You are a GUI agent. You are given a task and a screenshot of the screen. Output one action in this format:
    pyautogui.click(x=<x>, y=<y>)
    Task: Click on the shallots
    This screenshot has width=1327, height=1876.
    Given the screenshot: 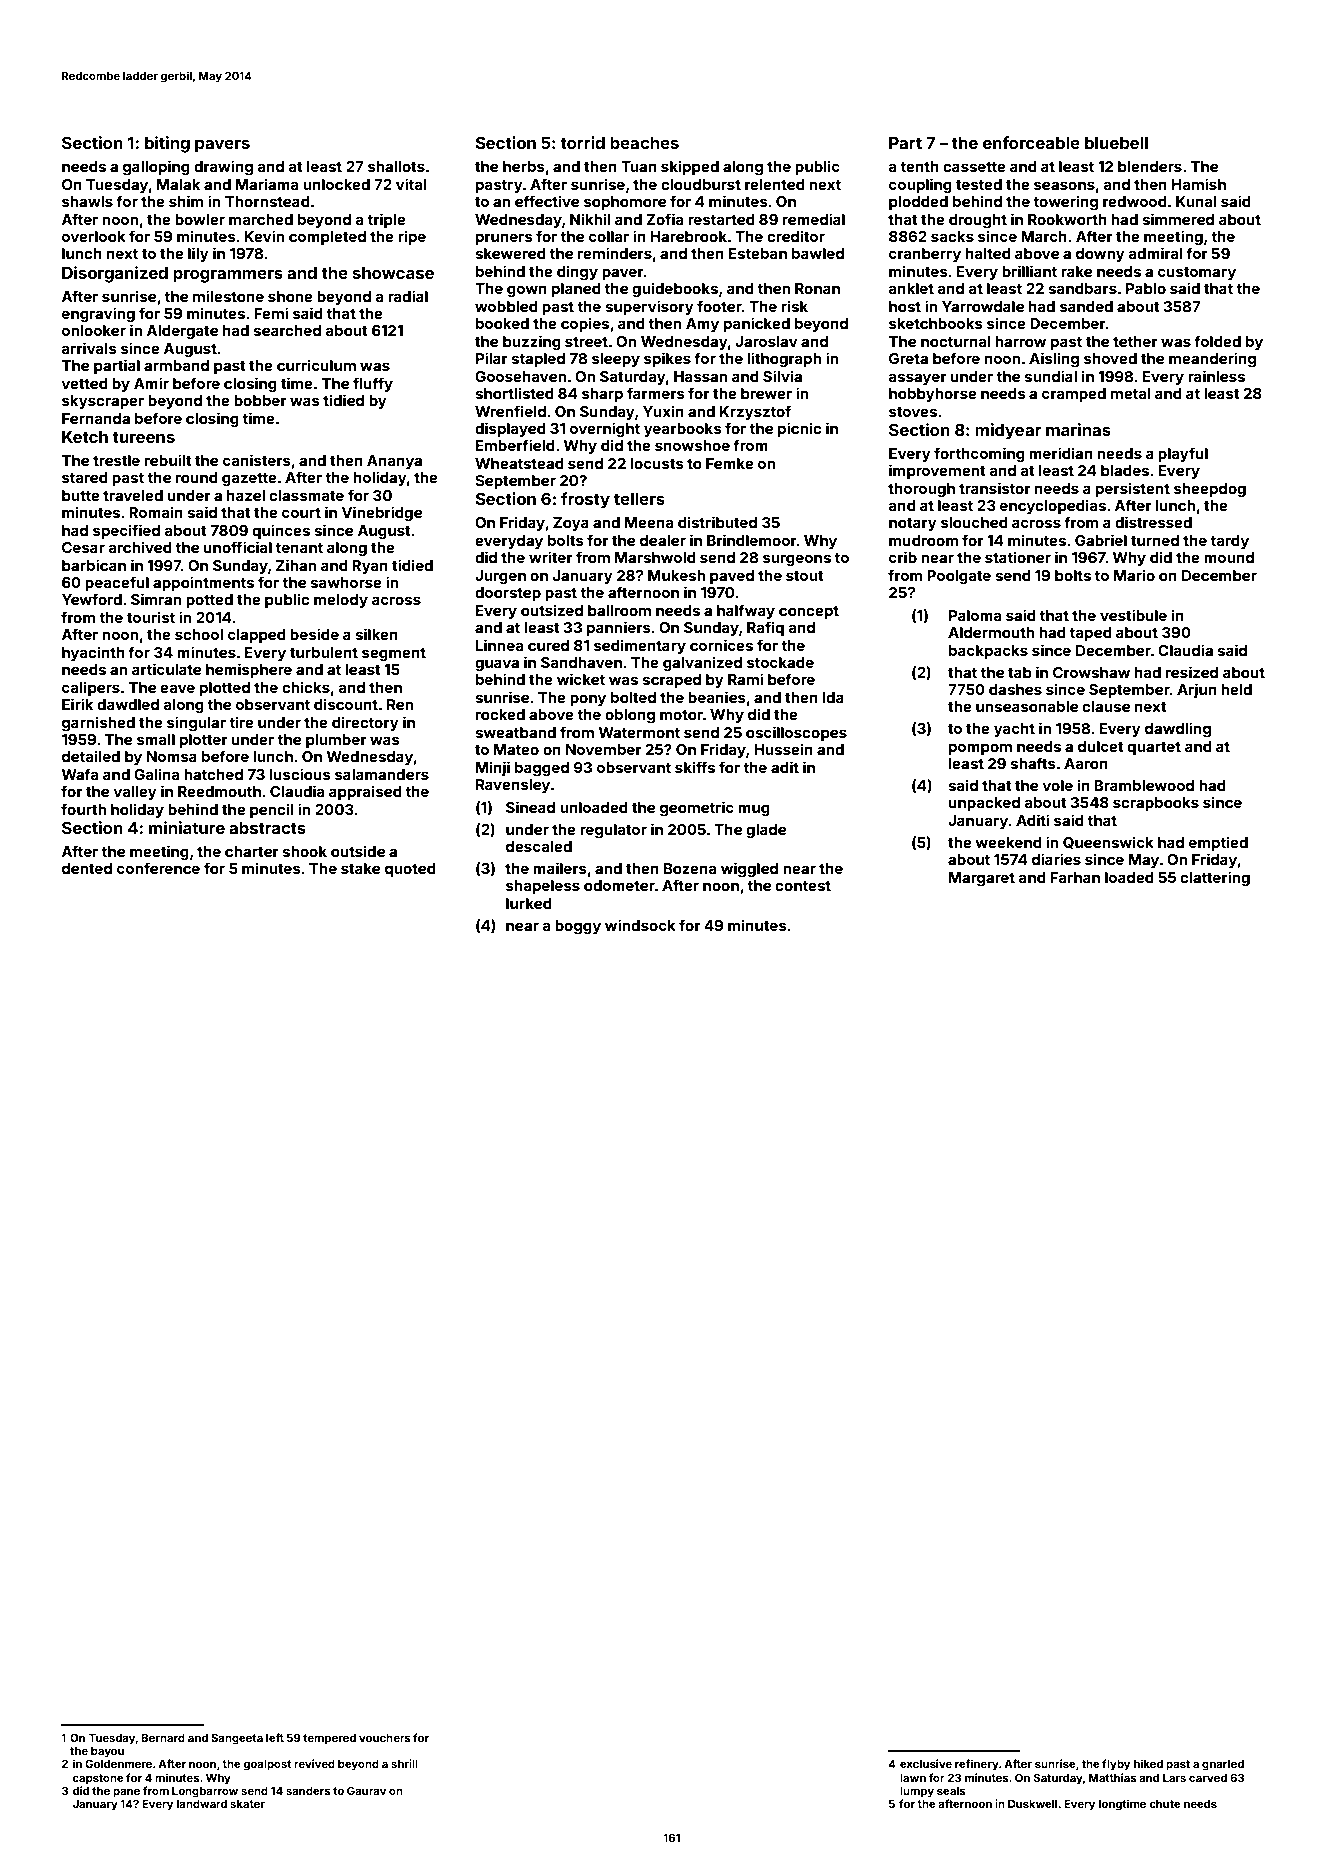 What is the action you would take?
    pyautogui.click(x=396, y=166)
